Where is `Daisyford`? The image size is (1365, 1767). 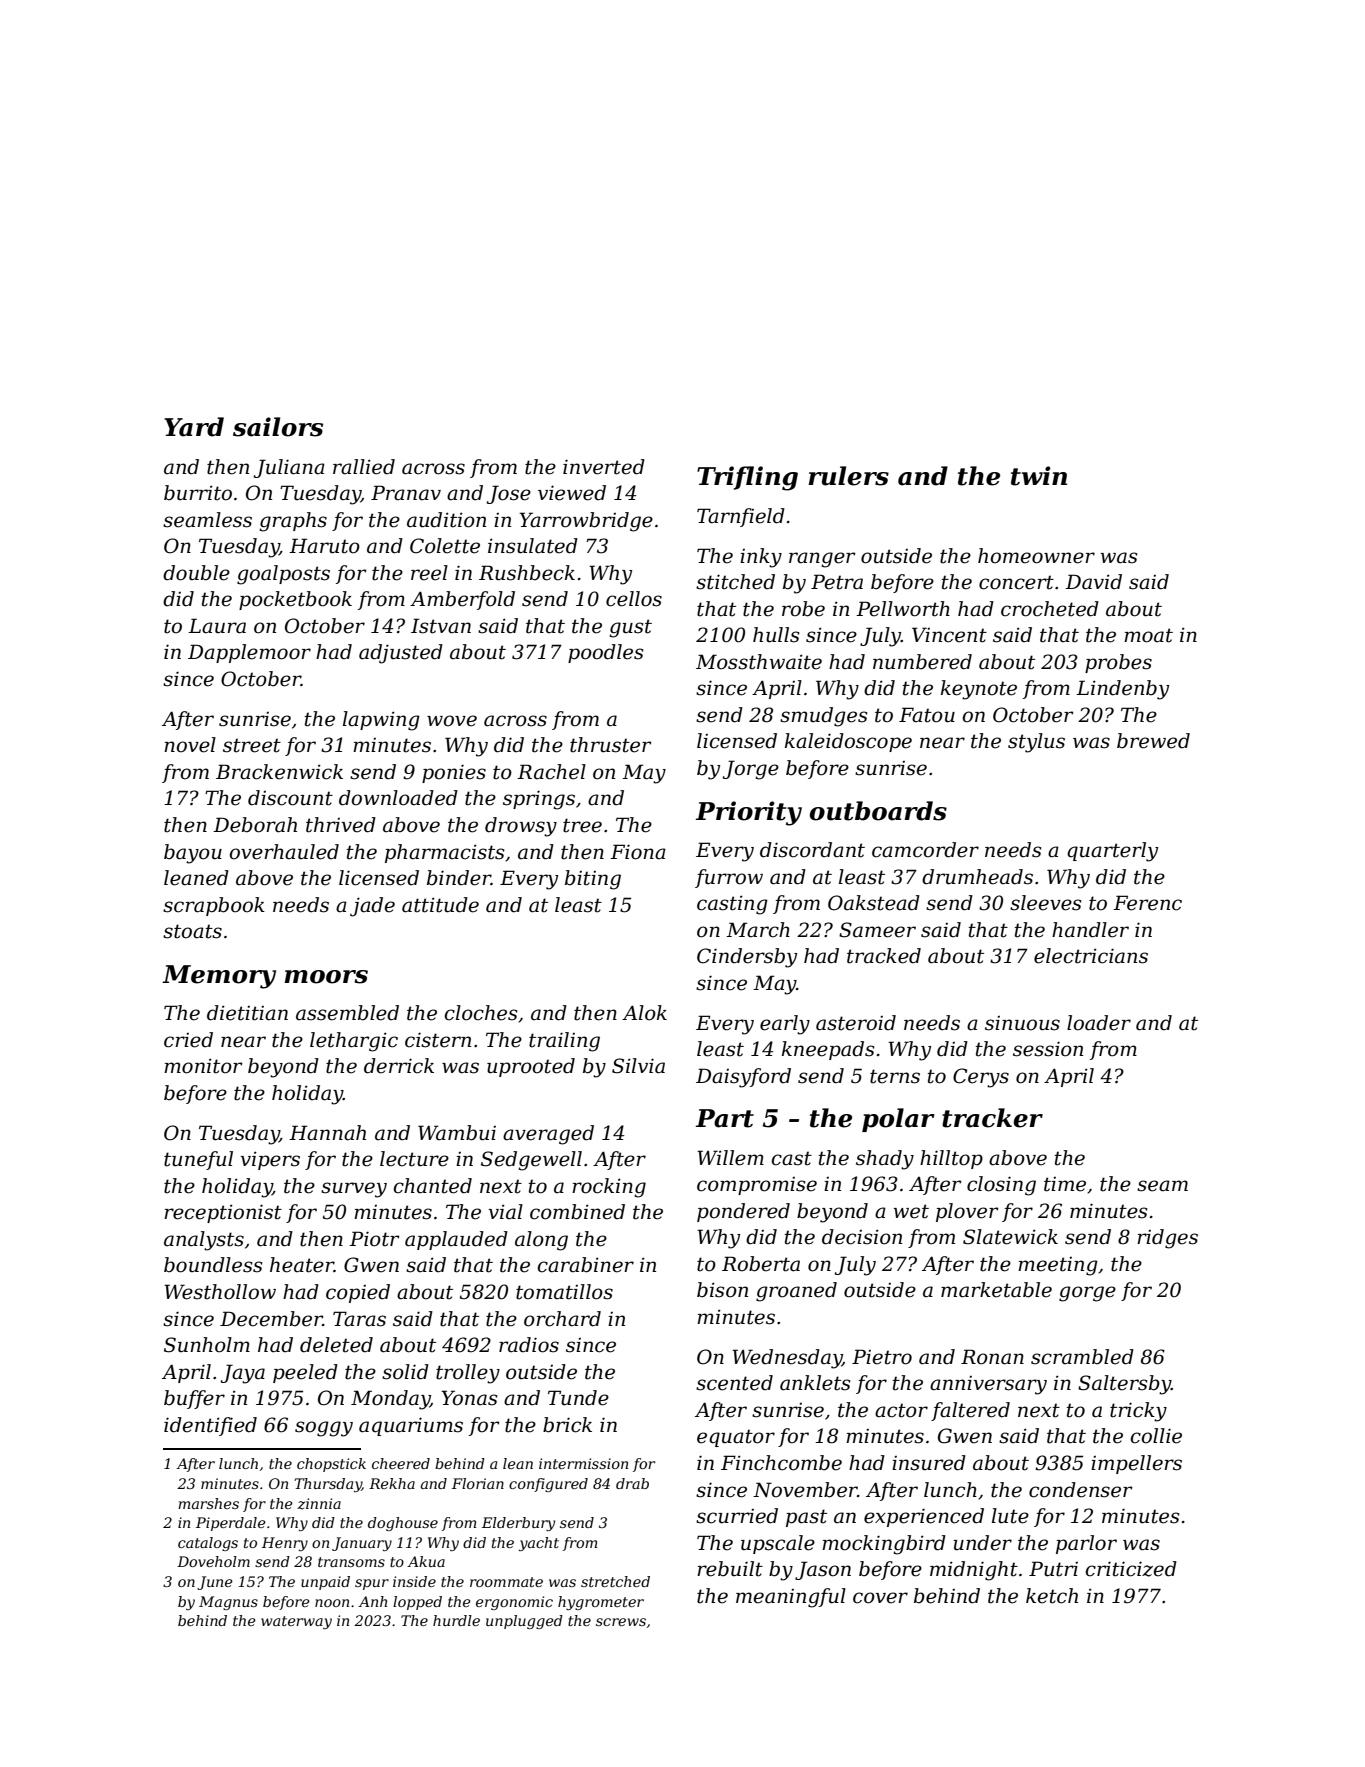
Daisyford is located at coordinates (743, 1078).
